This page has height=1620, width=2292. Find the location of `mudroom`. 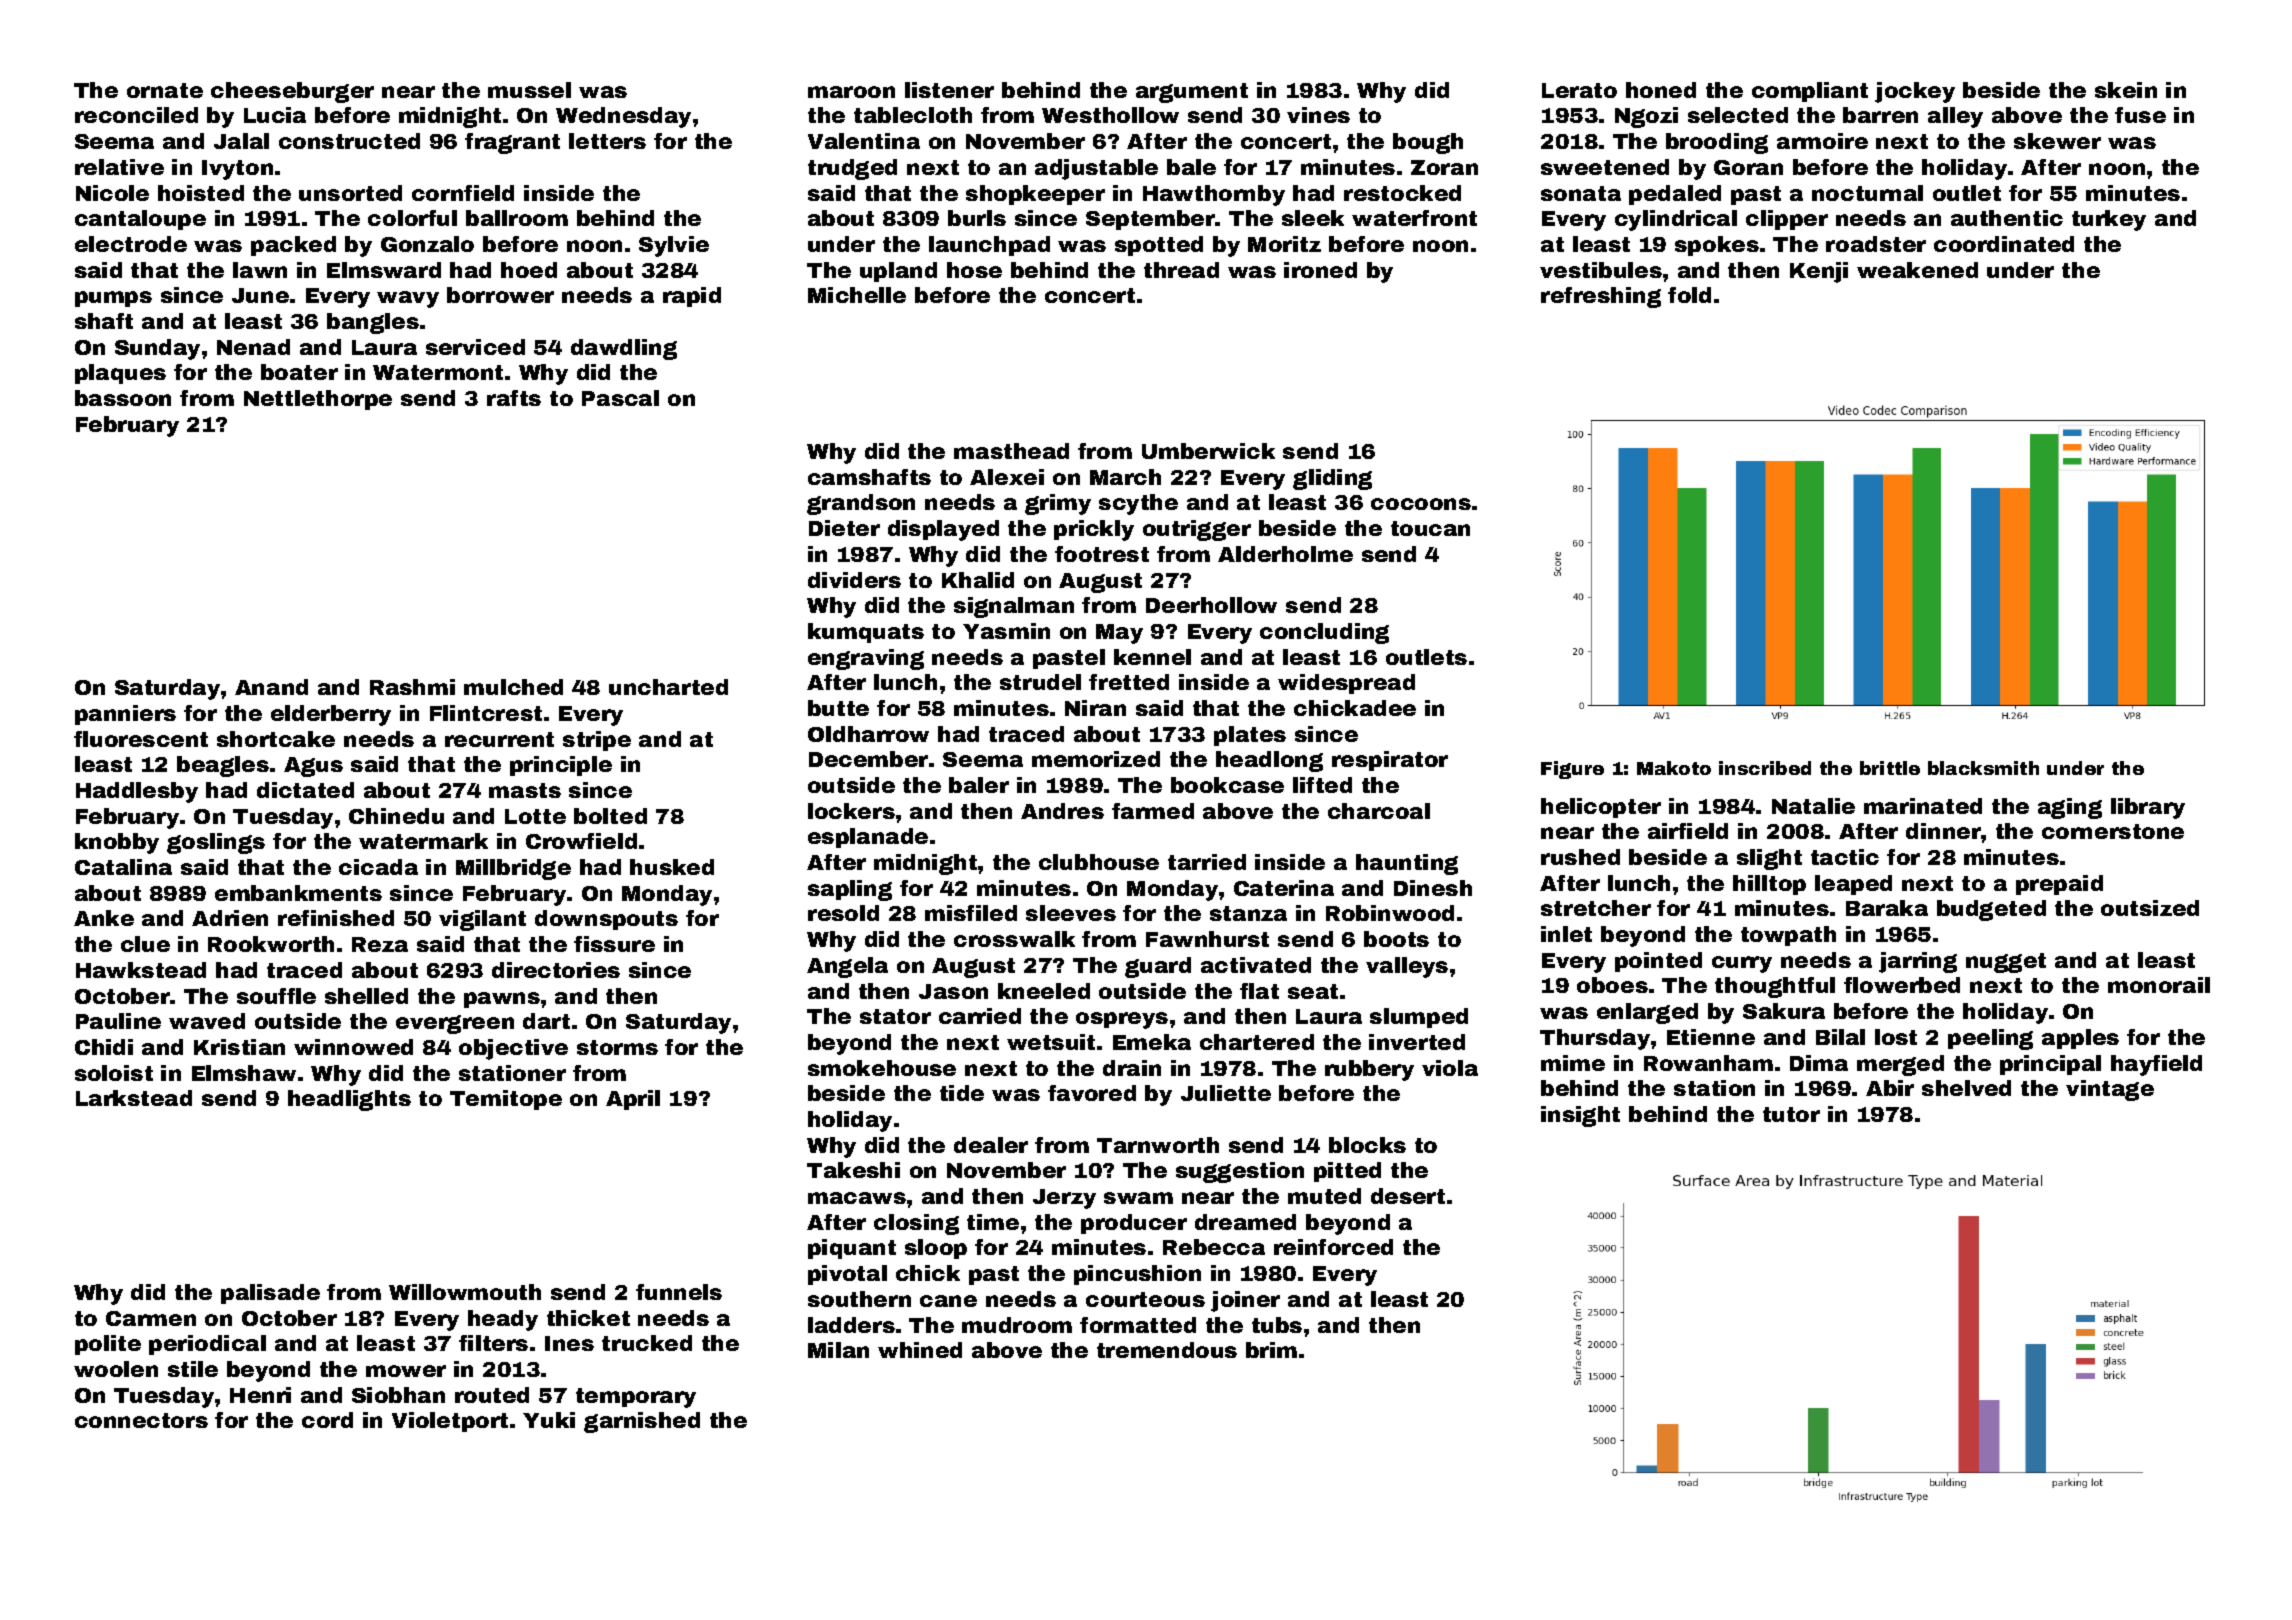

mudroom is located at coordinates (1017, 1325).
